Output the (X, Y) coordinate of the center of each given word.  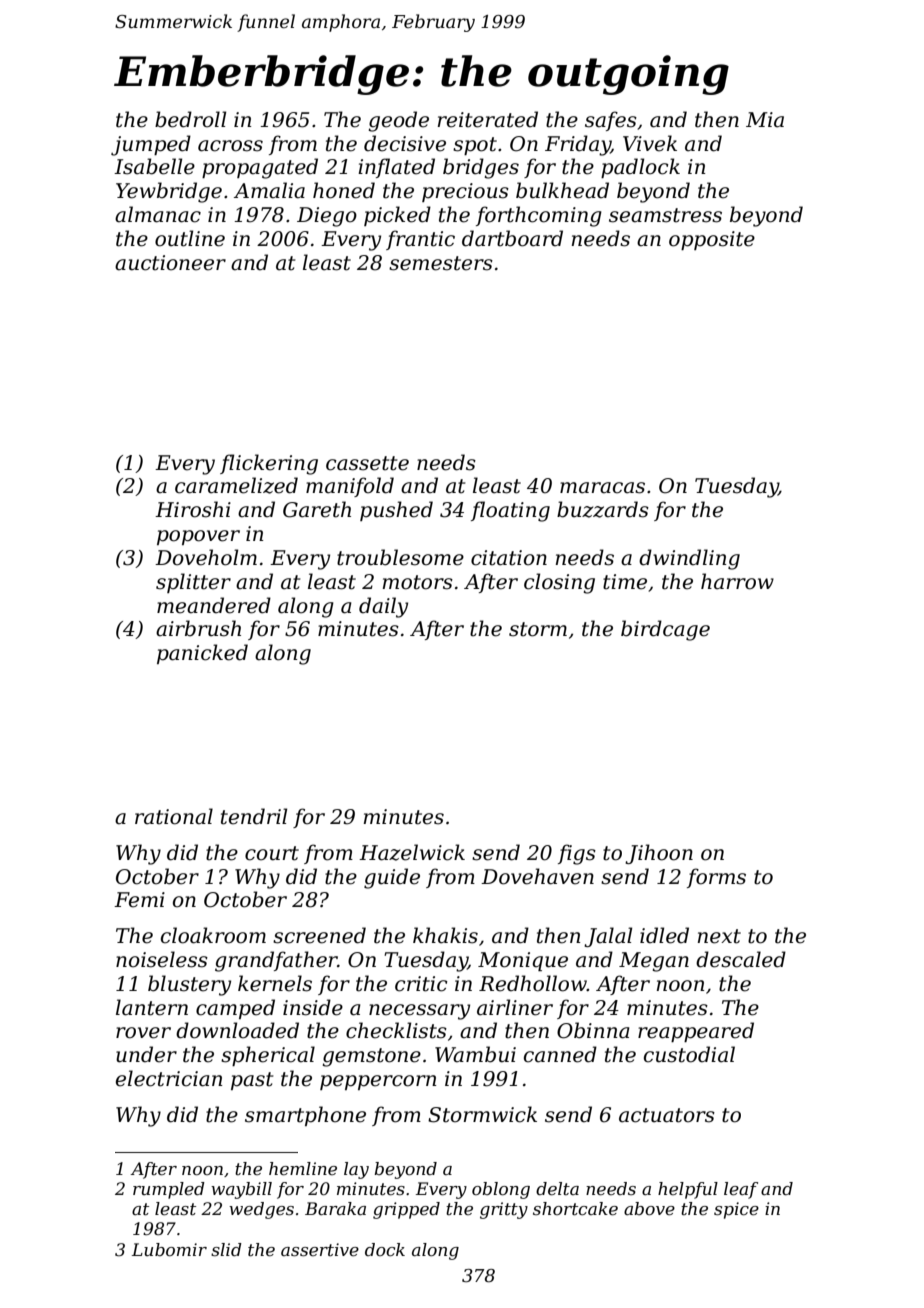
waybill (241, 1190)
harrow (737, 581)
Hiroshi (193, 509)
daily (383, 607)
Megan (654, 962)
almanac (158, 214)
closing (559, 583)
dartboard (512, 238)
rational (174, 816)
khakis (445, 935)
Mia (765, 120)
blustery (189, 985)
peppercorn (378, 1082)
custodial (689, 1054)
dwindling (689, 559)
